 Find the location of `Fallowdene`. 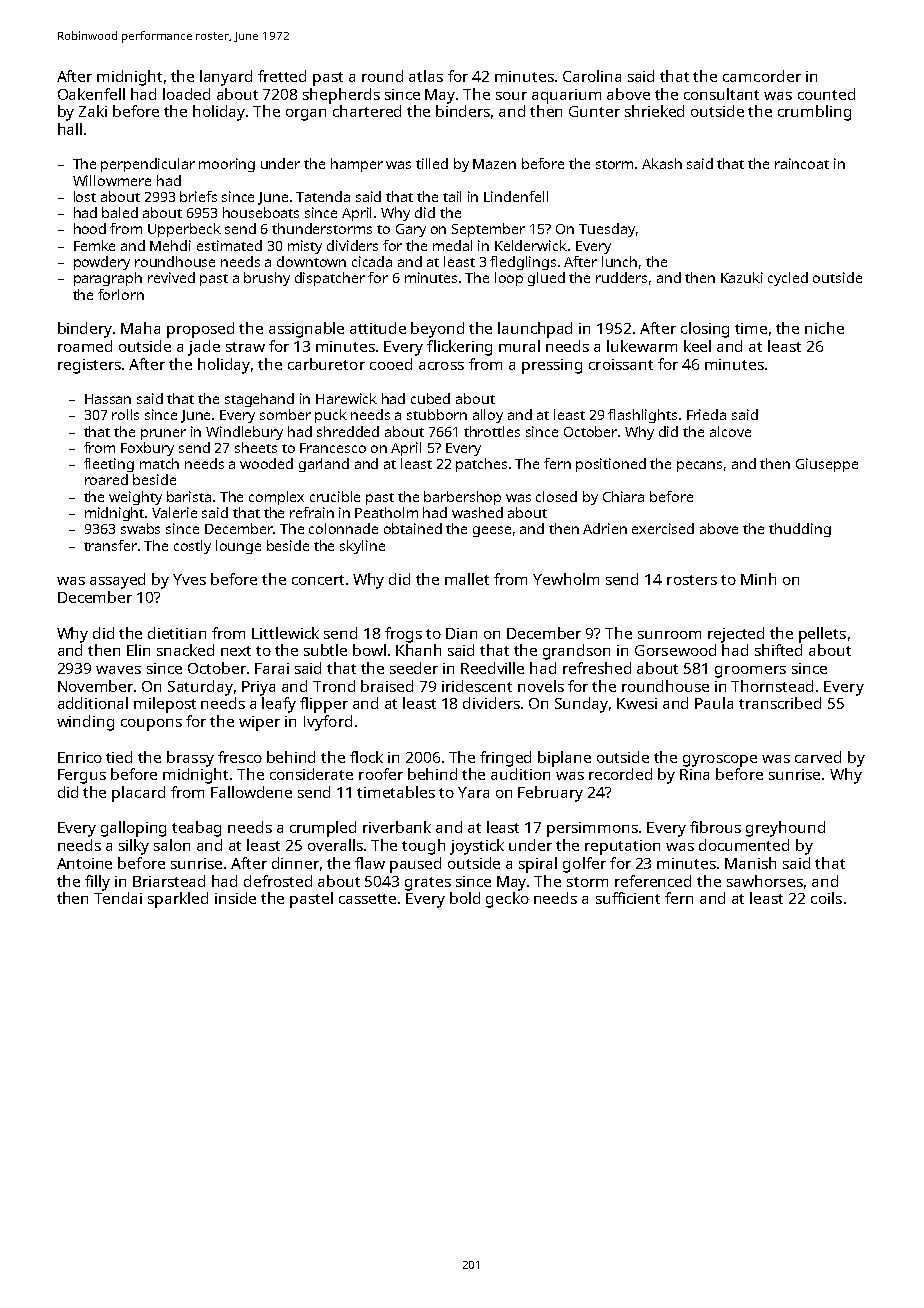

Fallowdene is located at coordinates (251, 792).
